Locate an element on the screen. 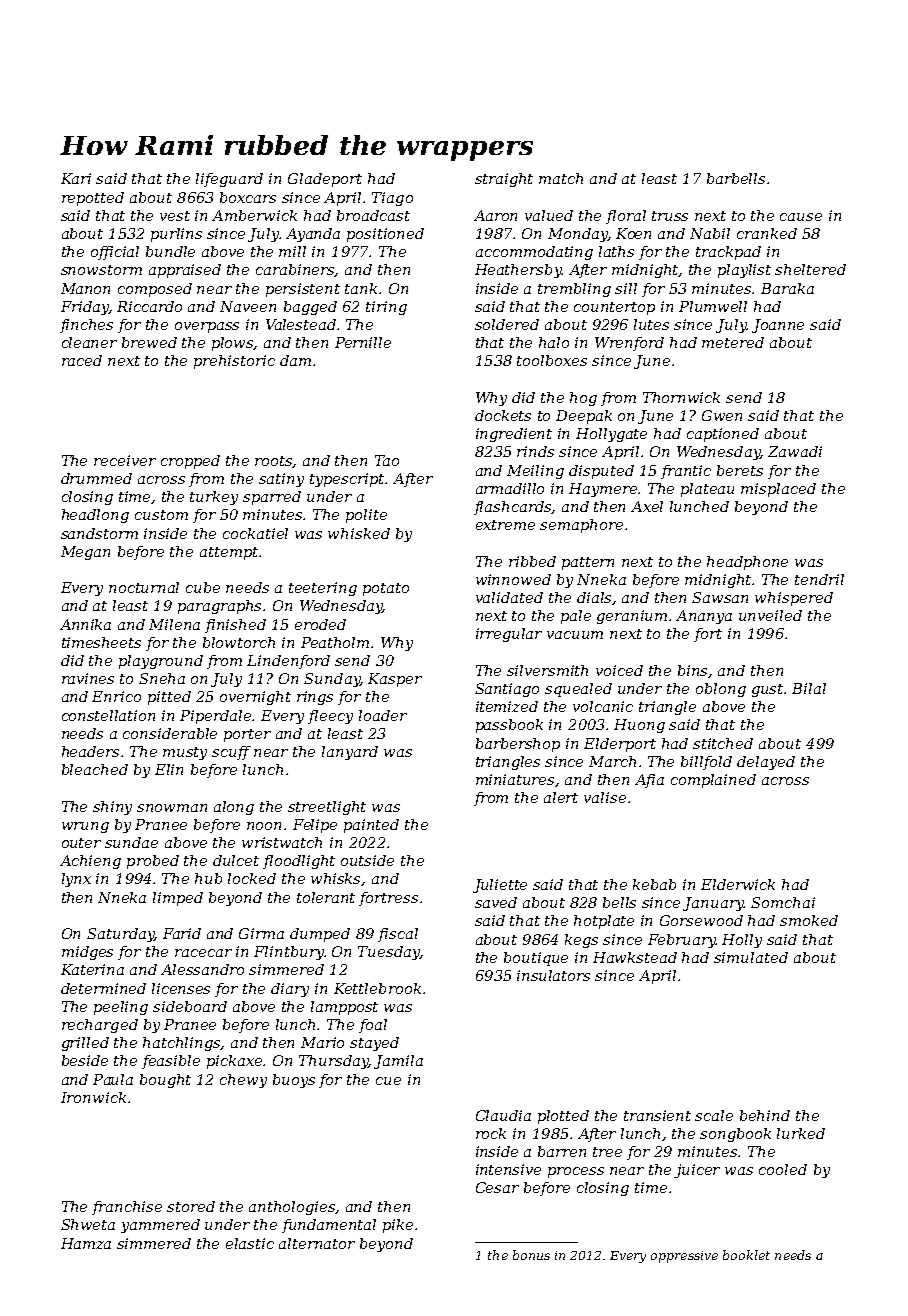 The width and height of the screenshot is (908, 1316). Nabil is located at coordinates (710, 233).
